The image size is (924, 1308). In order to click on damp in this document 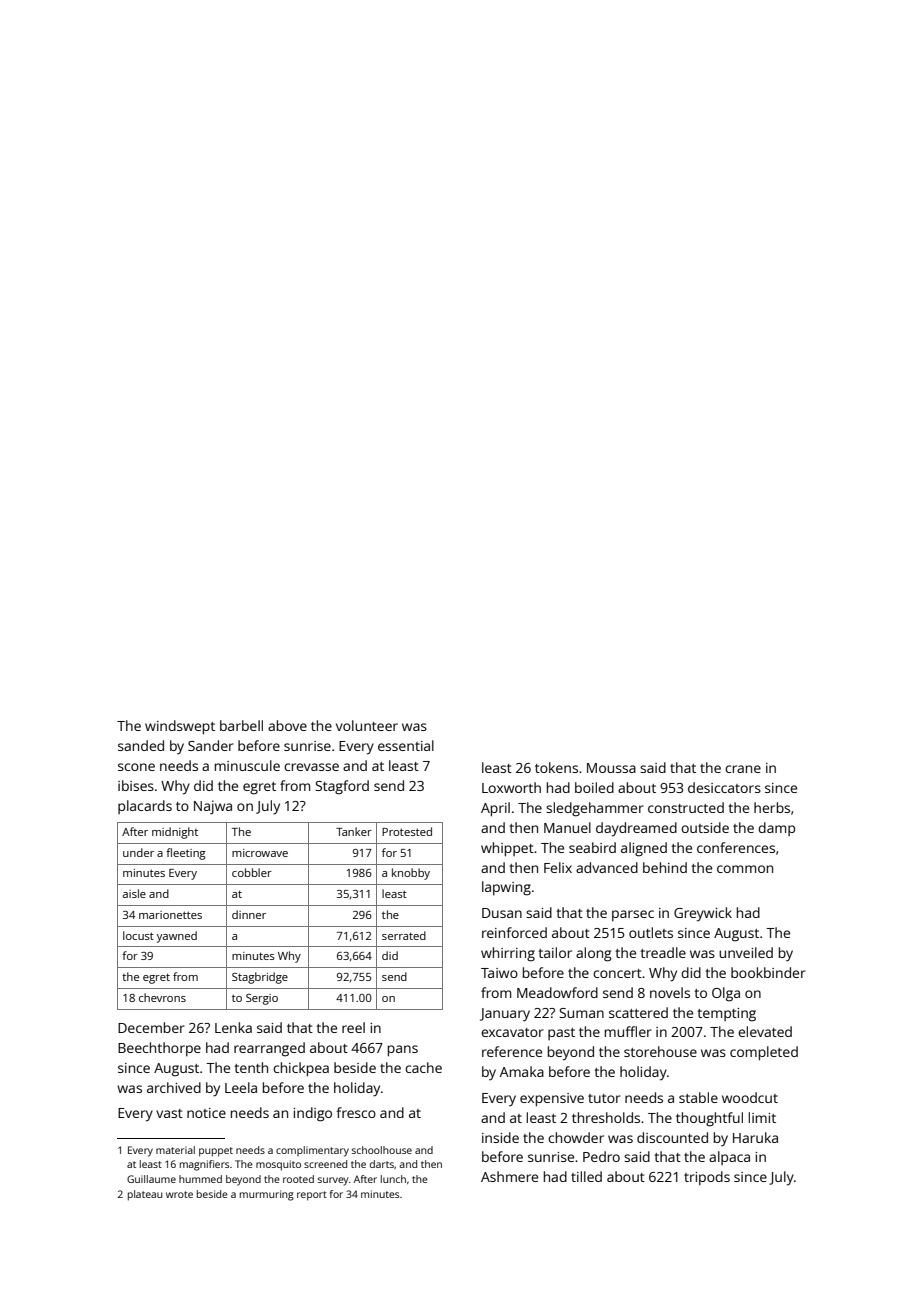, I will do `click(776, 829)`.
